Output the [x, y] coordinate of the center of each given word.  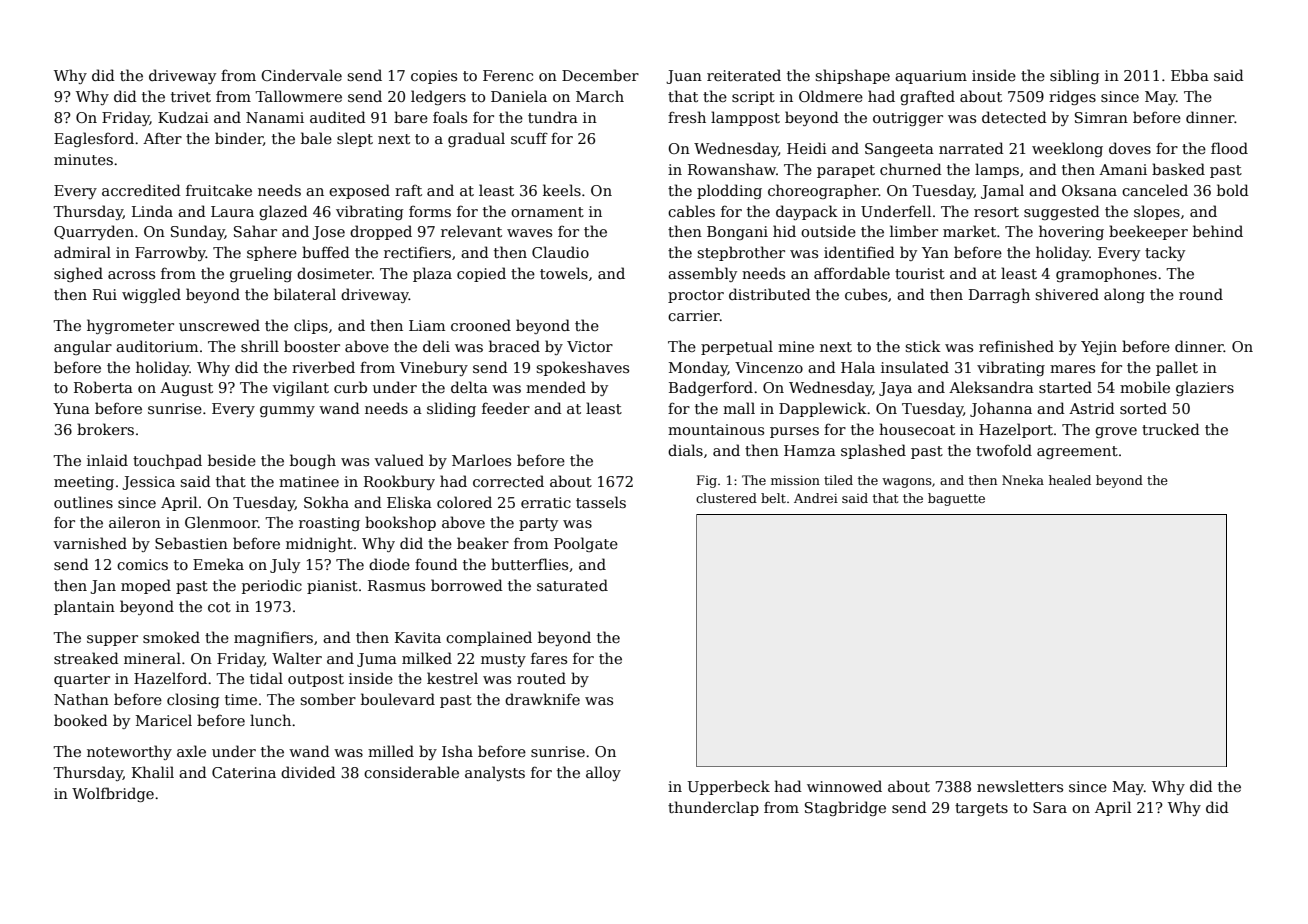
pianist [332, 587]
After [162, 138]
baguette [956, 499]
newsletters [1020, 786]
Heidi [807, 148]
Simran [1101, 117]
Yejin [1099, 348]
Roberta [103, 387]
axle [191, 751]
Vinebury [434, 368]
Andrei [816, 498]
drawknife [542, 699]
